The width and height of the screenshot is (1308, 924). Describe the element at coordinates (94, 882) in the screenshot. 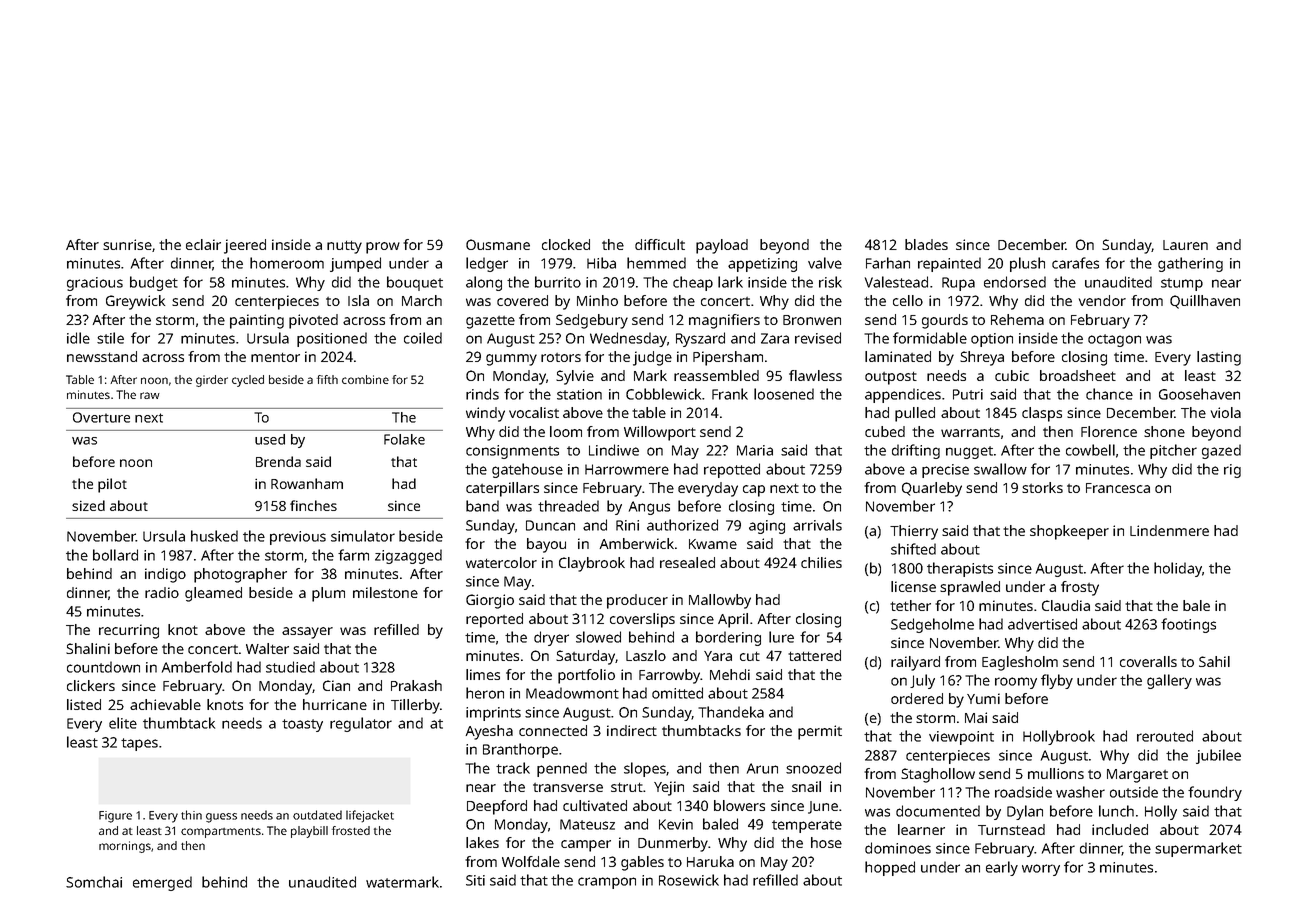

I see `Somchai` at that location.
